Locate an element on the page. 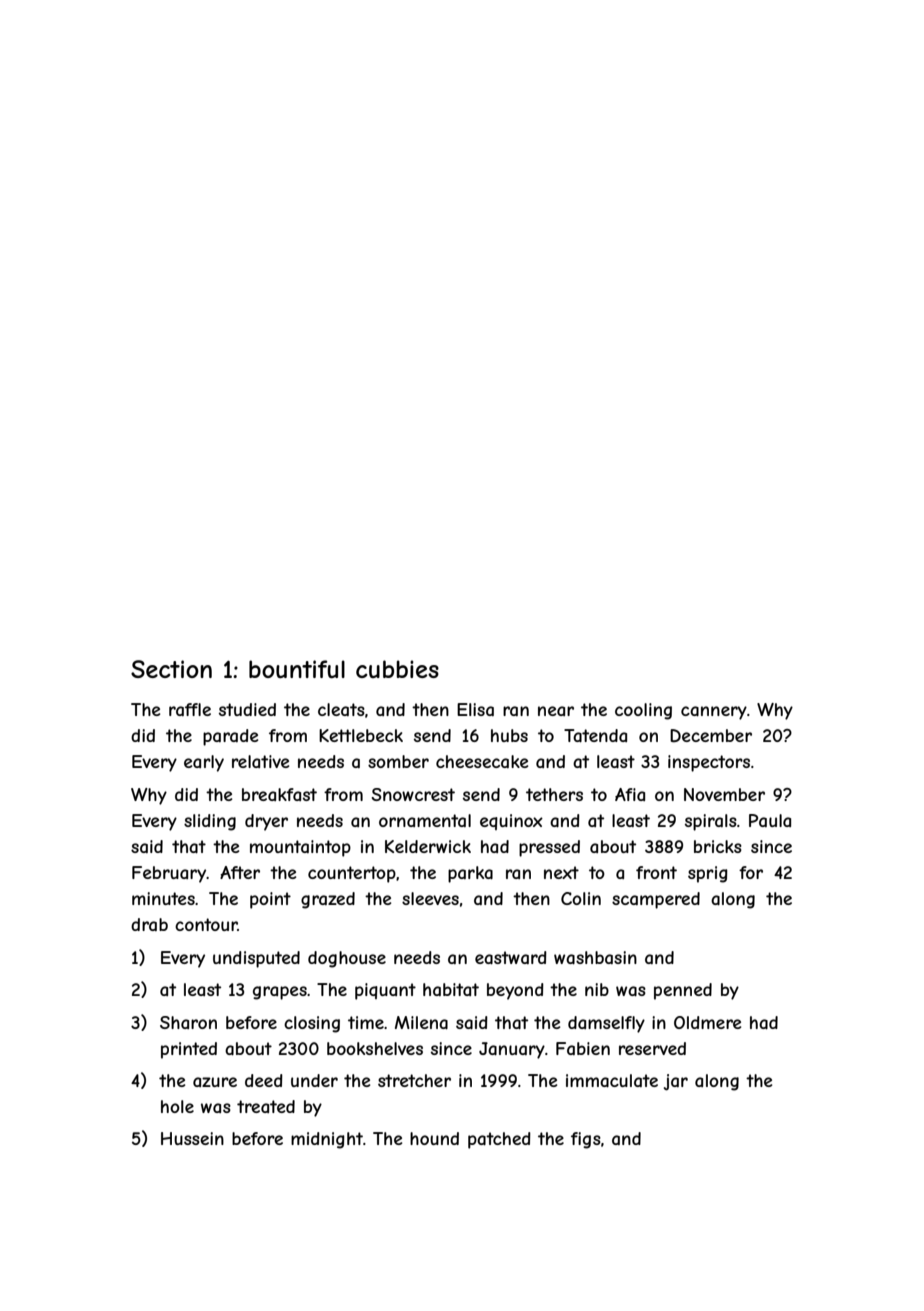  sleeves is located at coordinates (430, 898).
